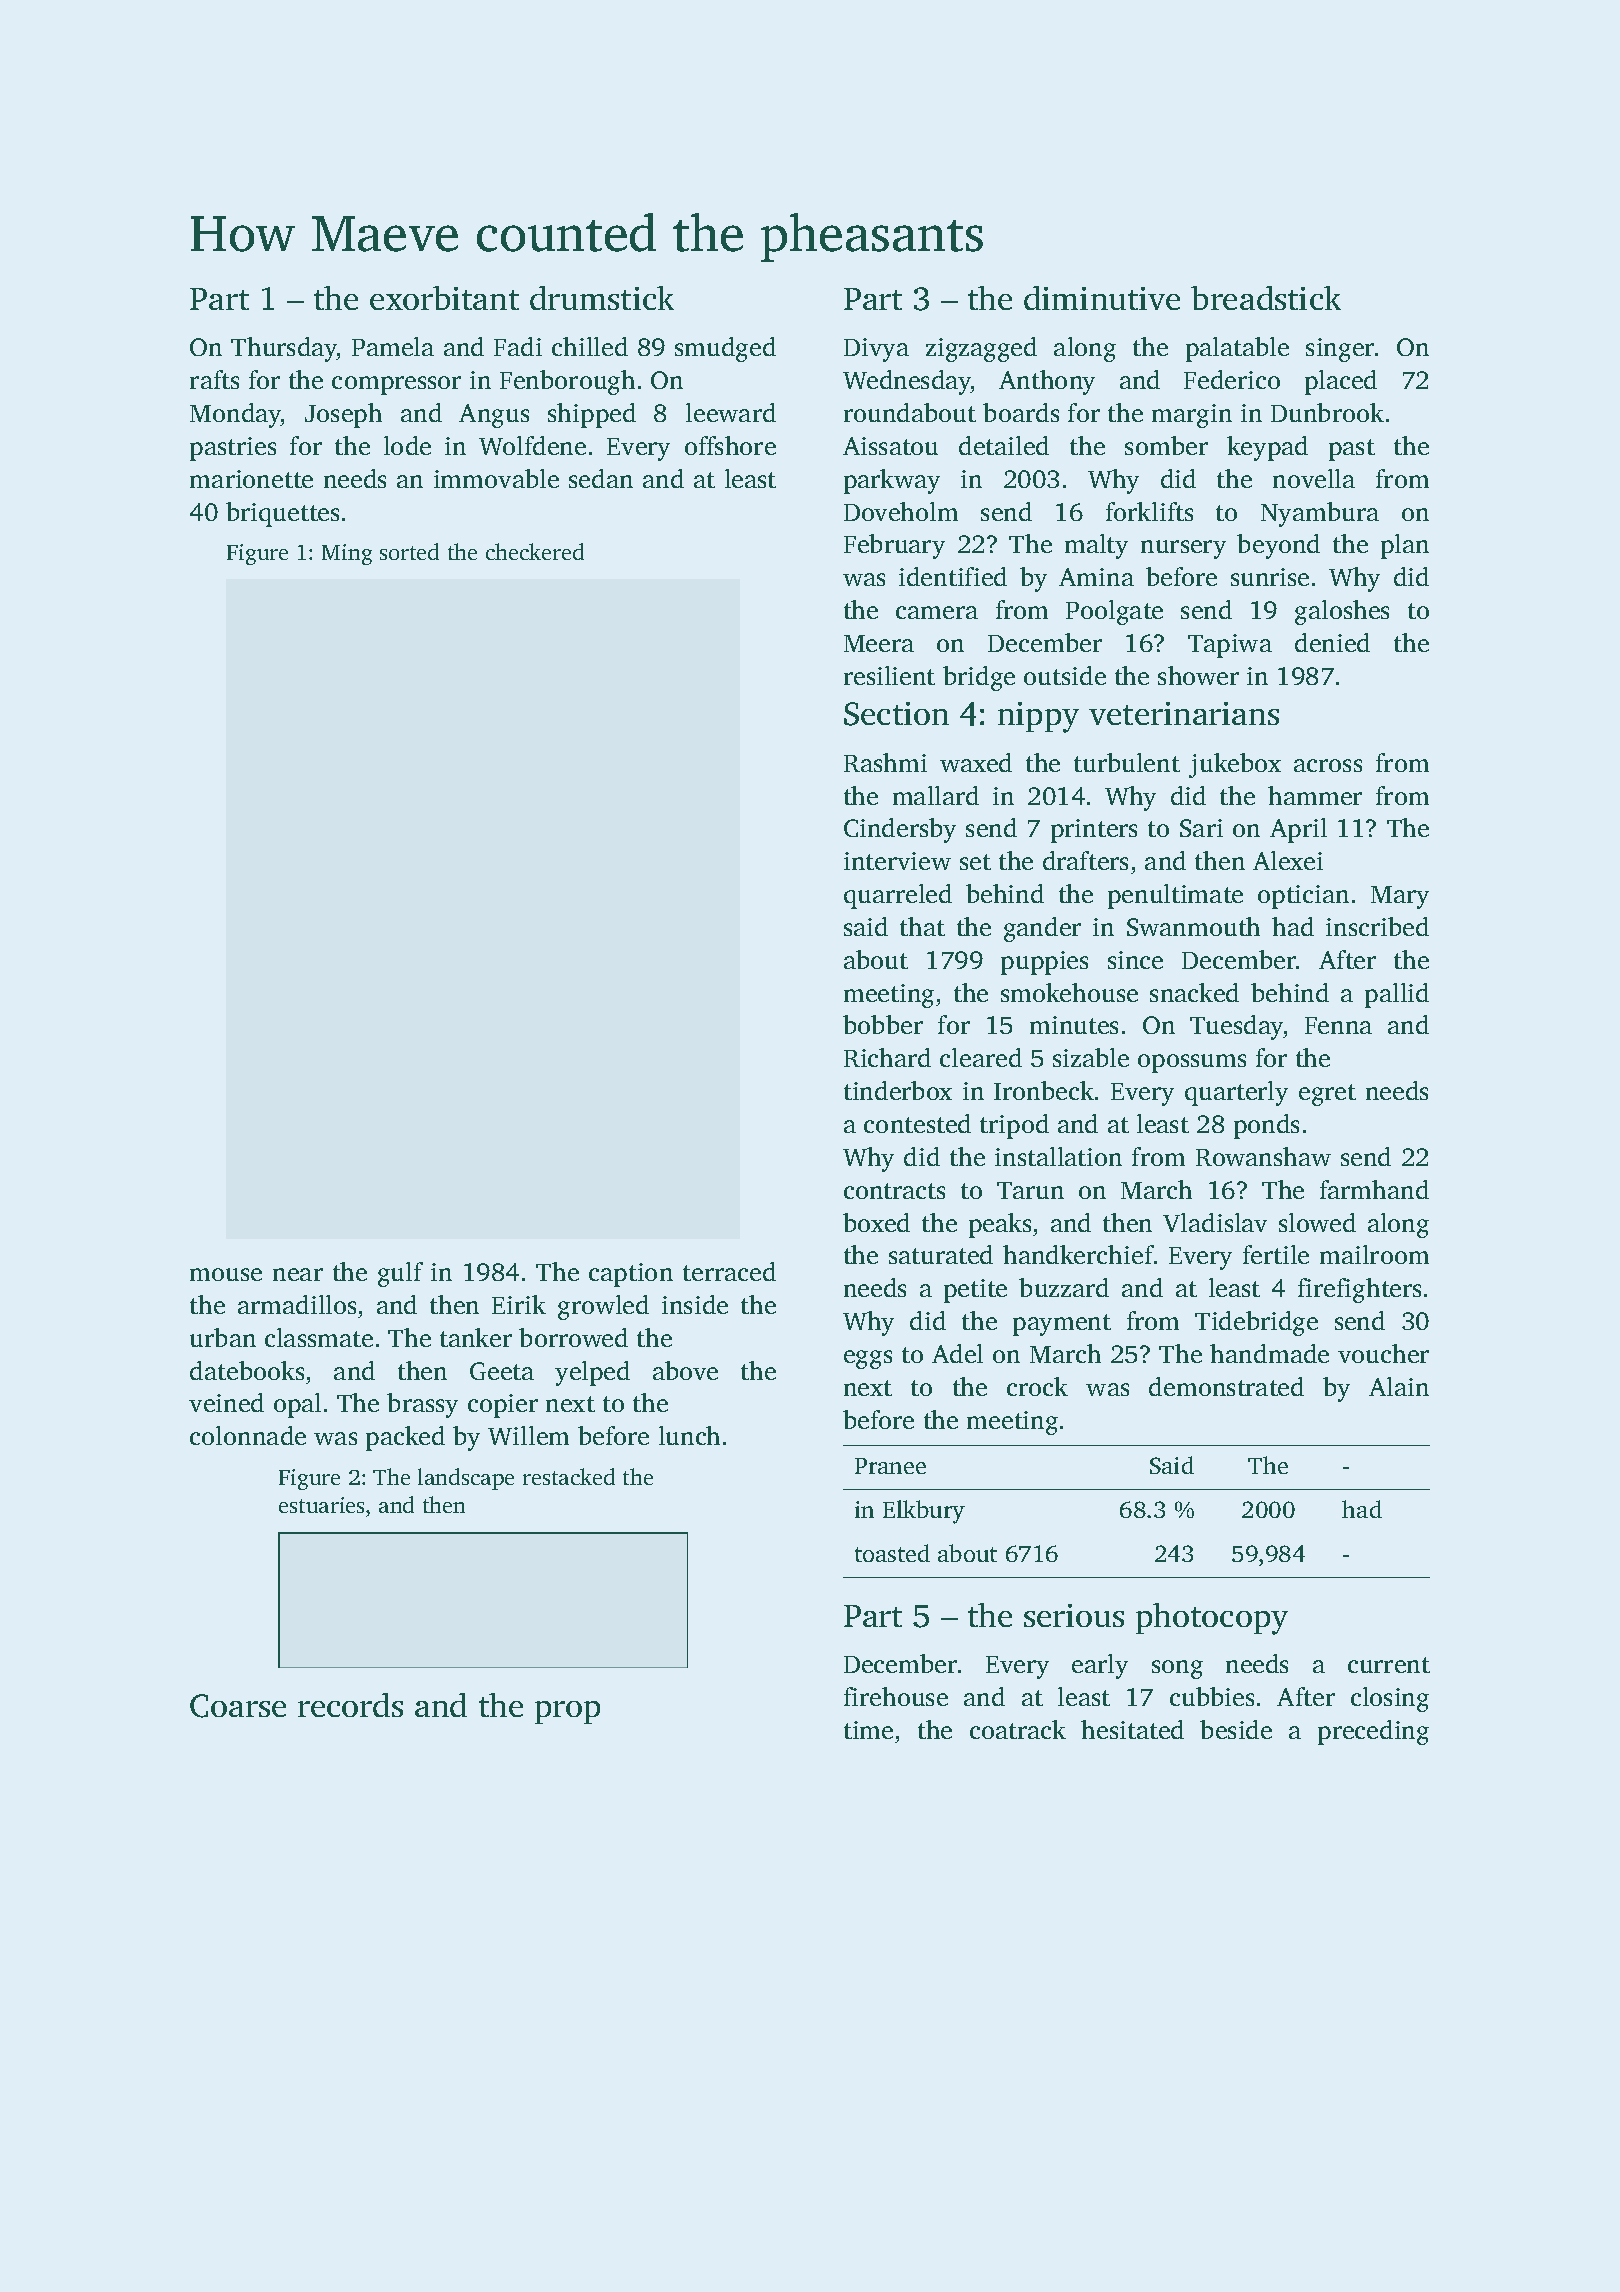  What do you see at coordinates (1230, 646) in the screenshot?
I see `Tapiwa` at bounding box center [1230, 646].
